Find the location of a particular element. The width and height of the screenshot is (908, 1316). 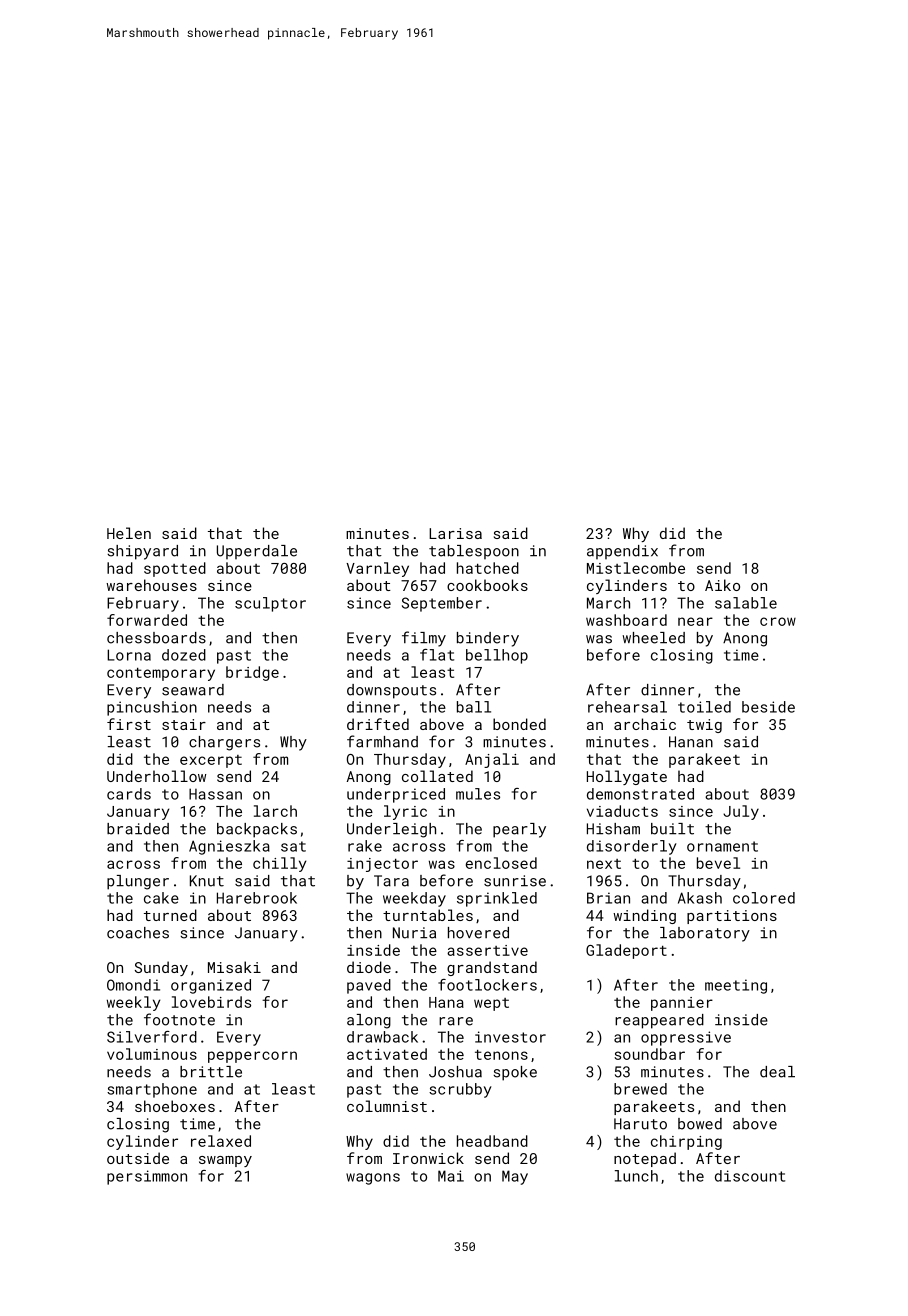

meeting is located at coordinates (736, 986).
